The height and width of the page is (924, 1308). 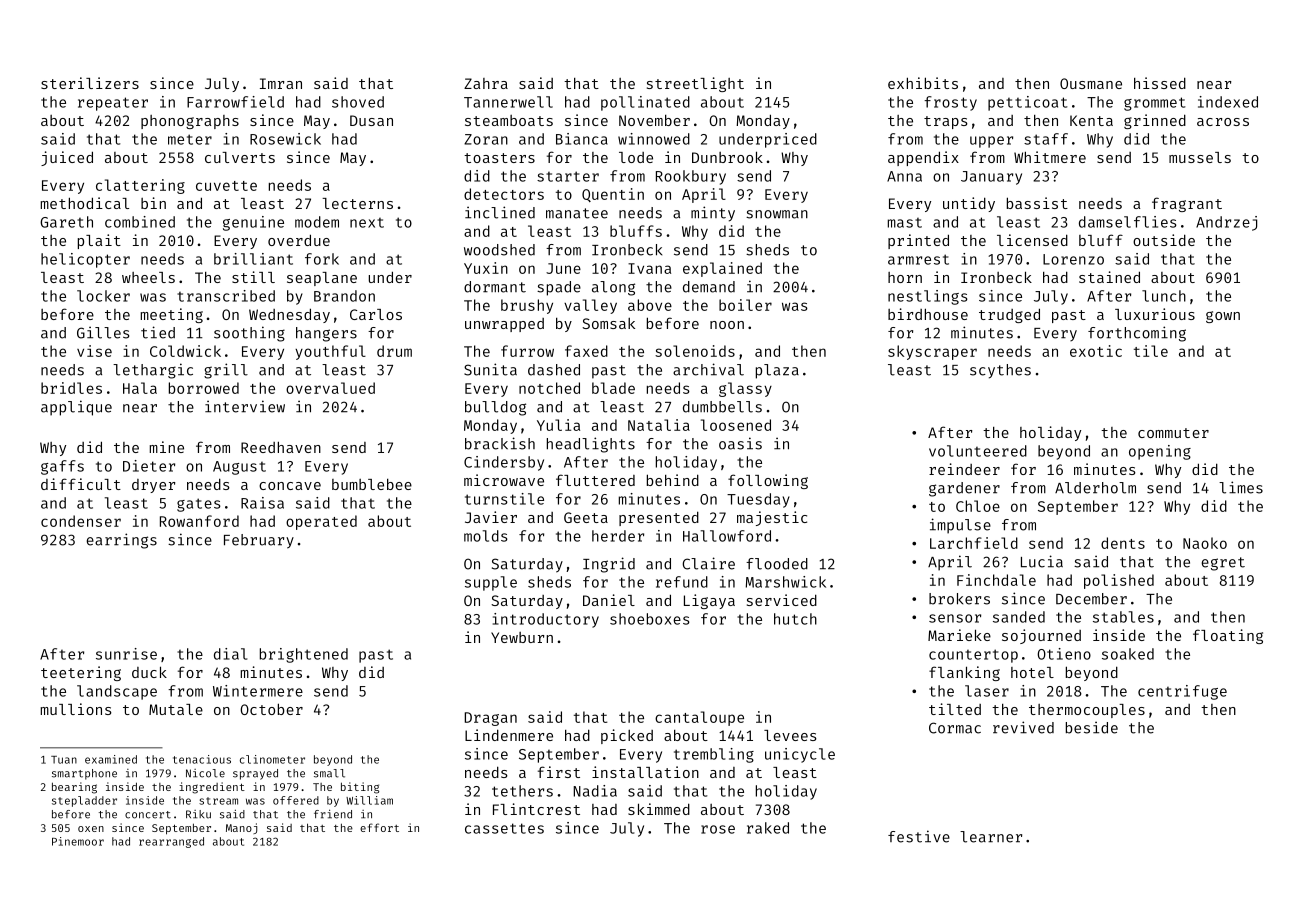 I want to click on beside, so click(x=1092, y=727).
